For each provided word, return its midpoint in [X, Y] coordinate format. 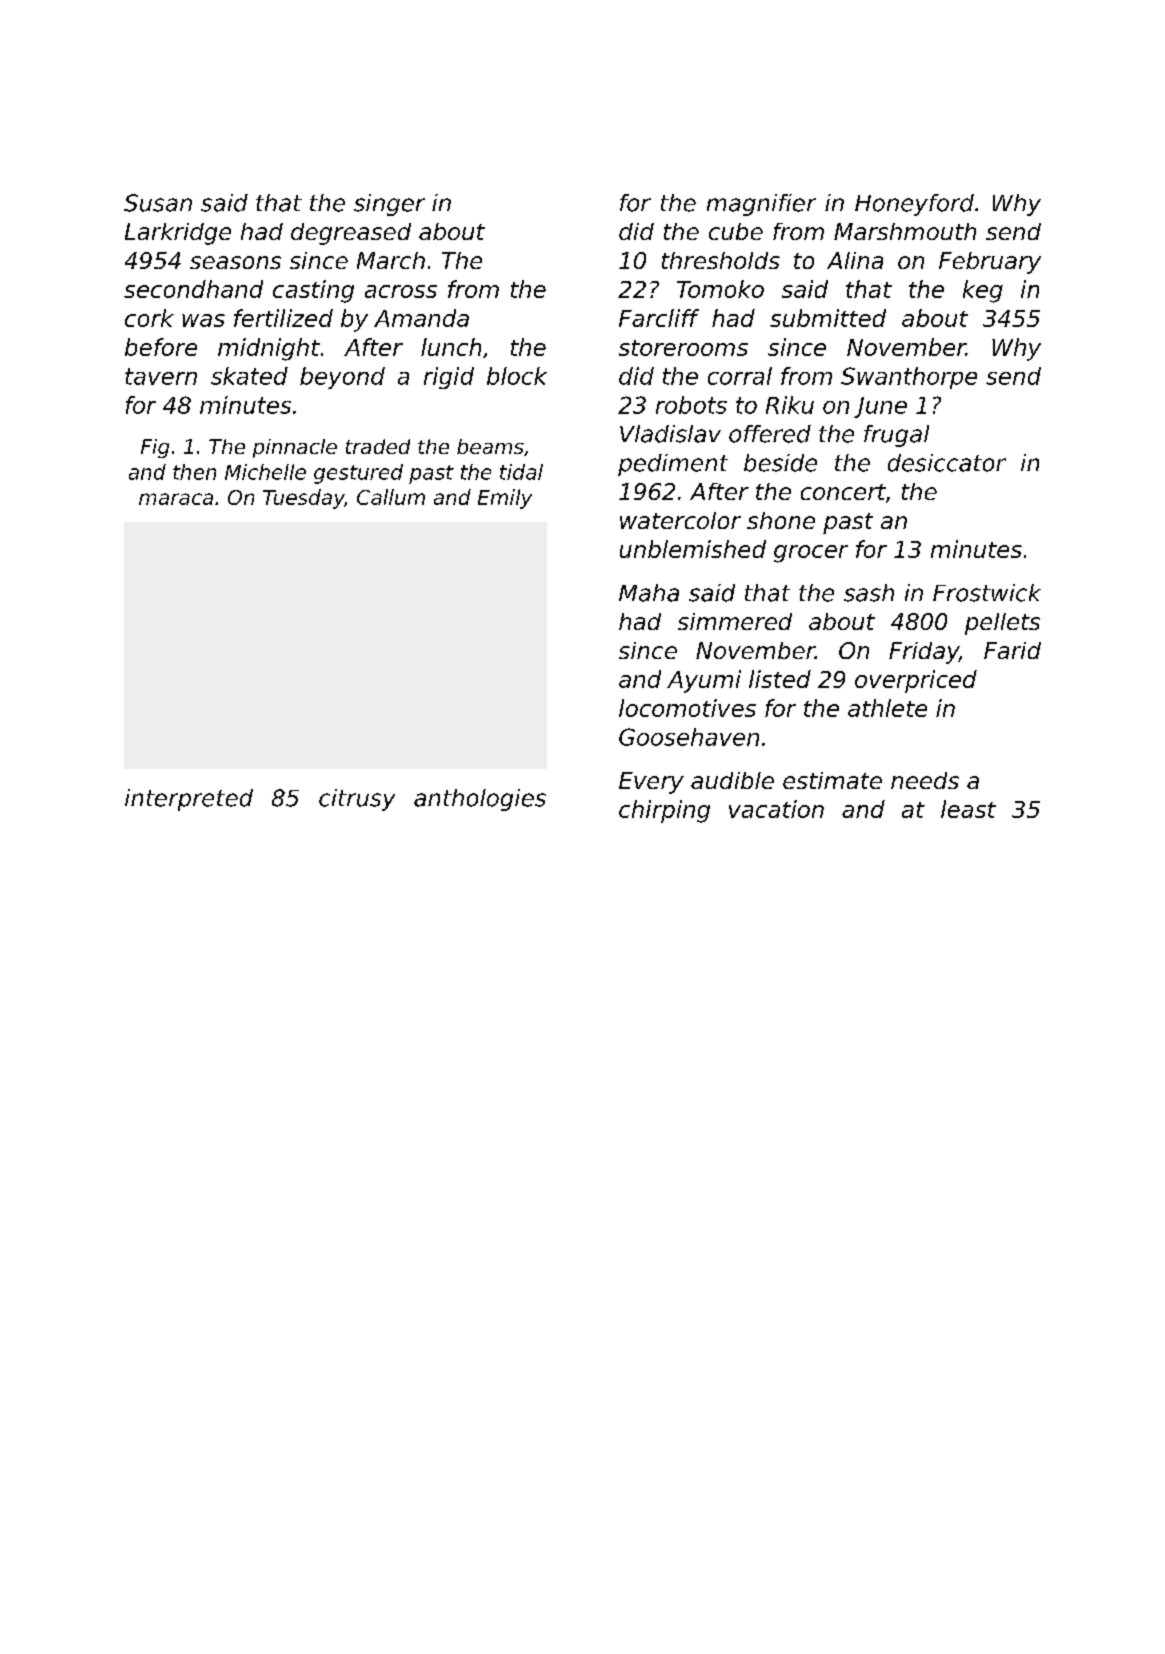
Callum [391, 497]
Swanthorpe [909, 378]
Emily [505, 499]
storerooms [683, 348]
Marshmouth [905, 231]
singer [389, 205]
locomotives [687, 708]
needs [925, 780]
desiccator [947, 463]
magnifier [761, 205]
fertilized [283, 318]
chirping [664, 811]
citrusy [357, 800]
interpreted [189, 800]
